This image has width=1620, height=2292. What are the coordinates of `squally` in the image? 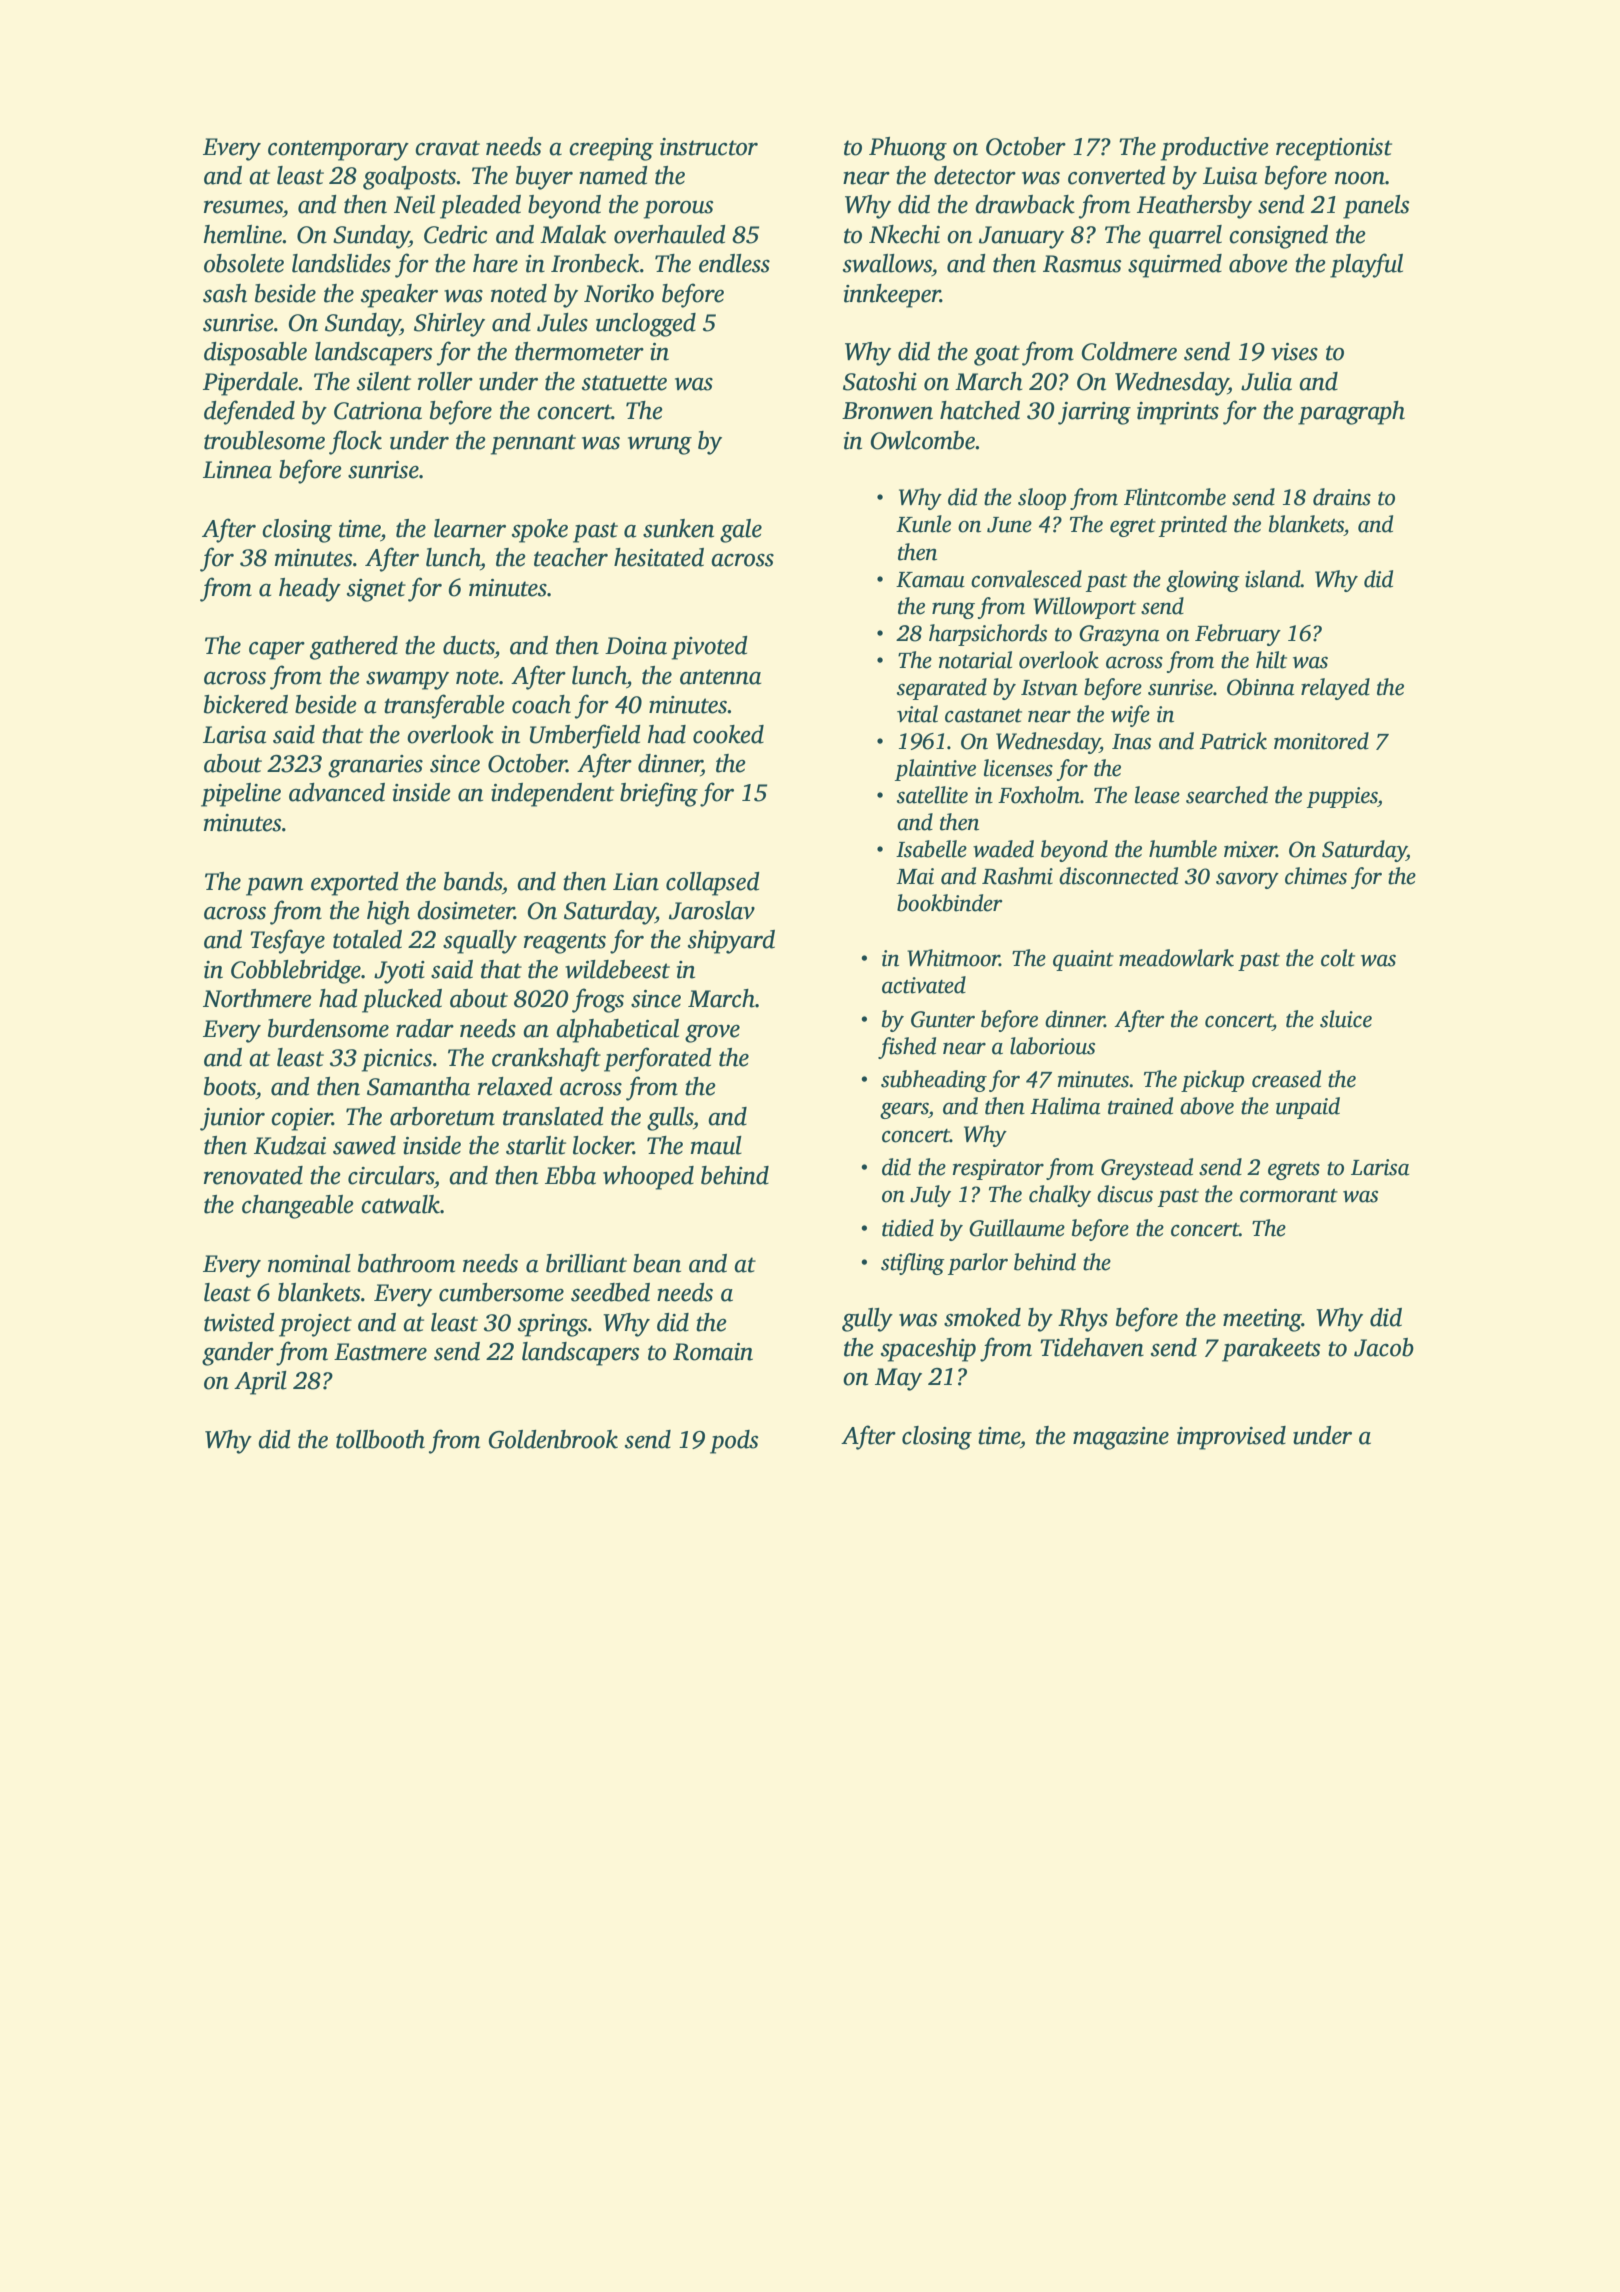 It's located at (480, 942).
